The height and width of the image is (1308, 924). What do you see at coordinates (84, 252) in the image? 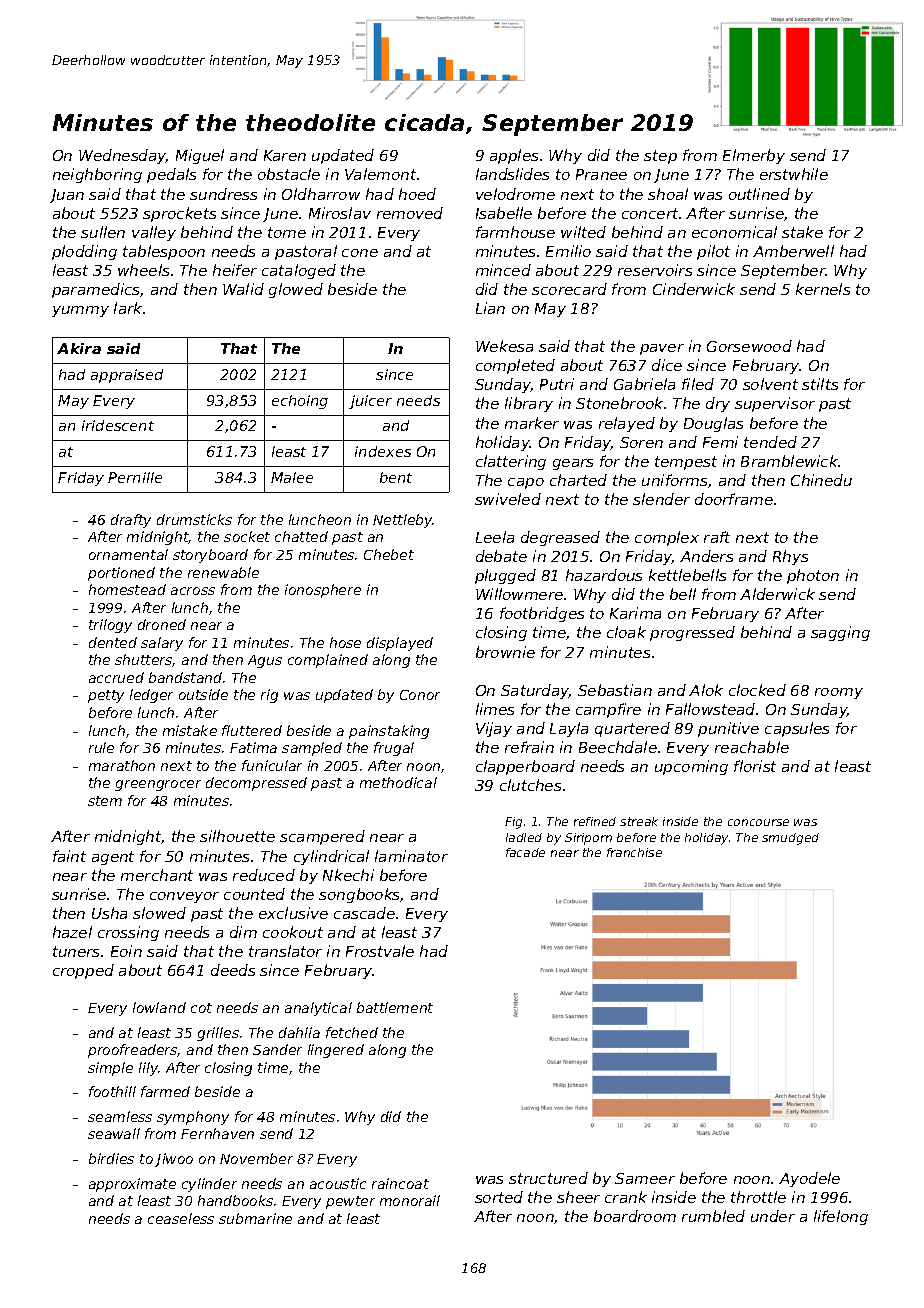
I see `plodding` at bounding box center [84, 252].
